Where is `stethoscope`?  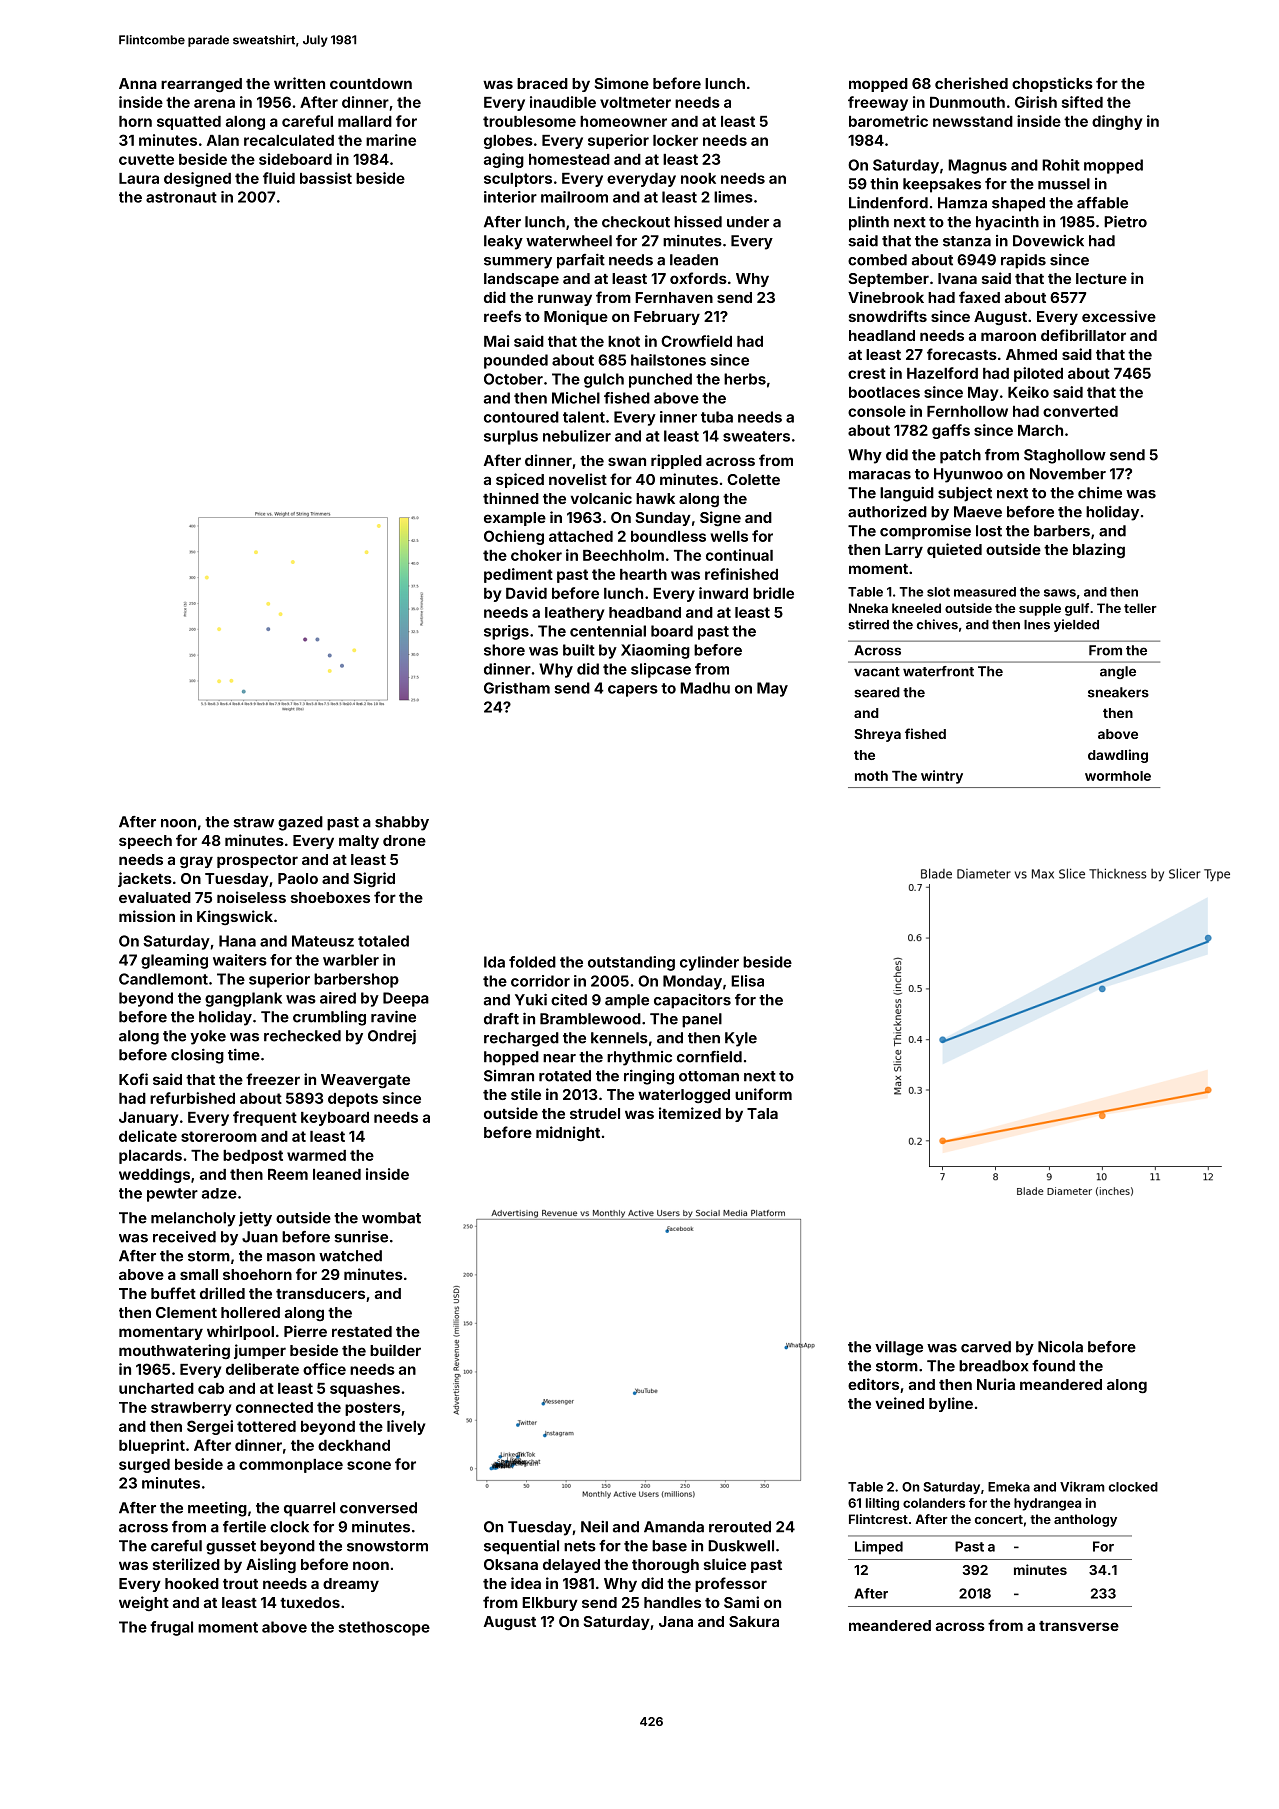
stethoscope is located at coordinates (384, 1628).
